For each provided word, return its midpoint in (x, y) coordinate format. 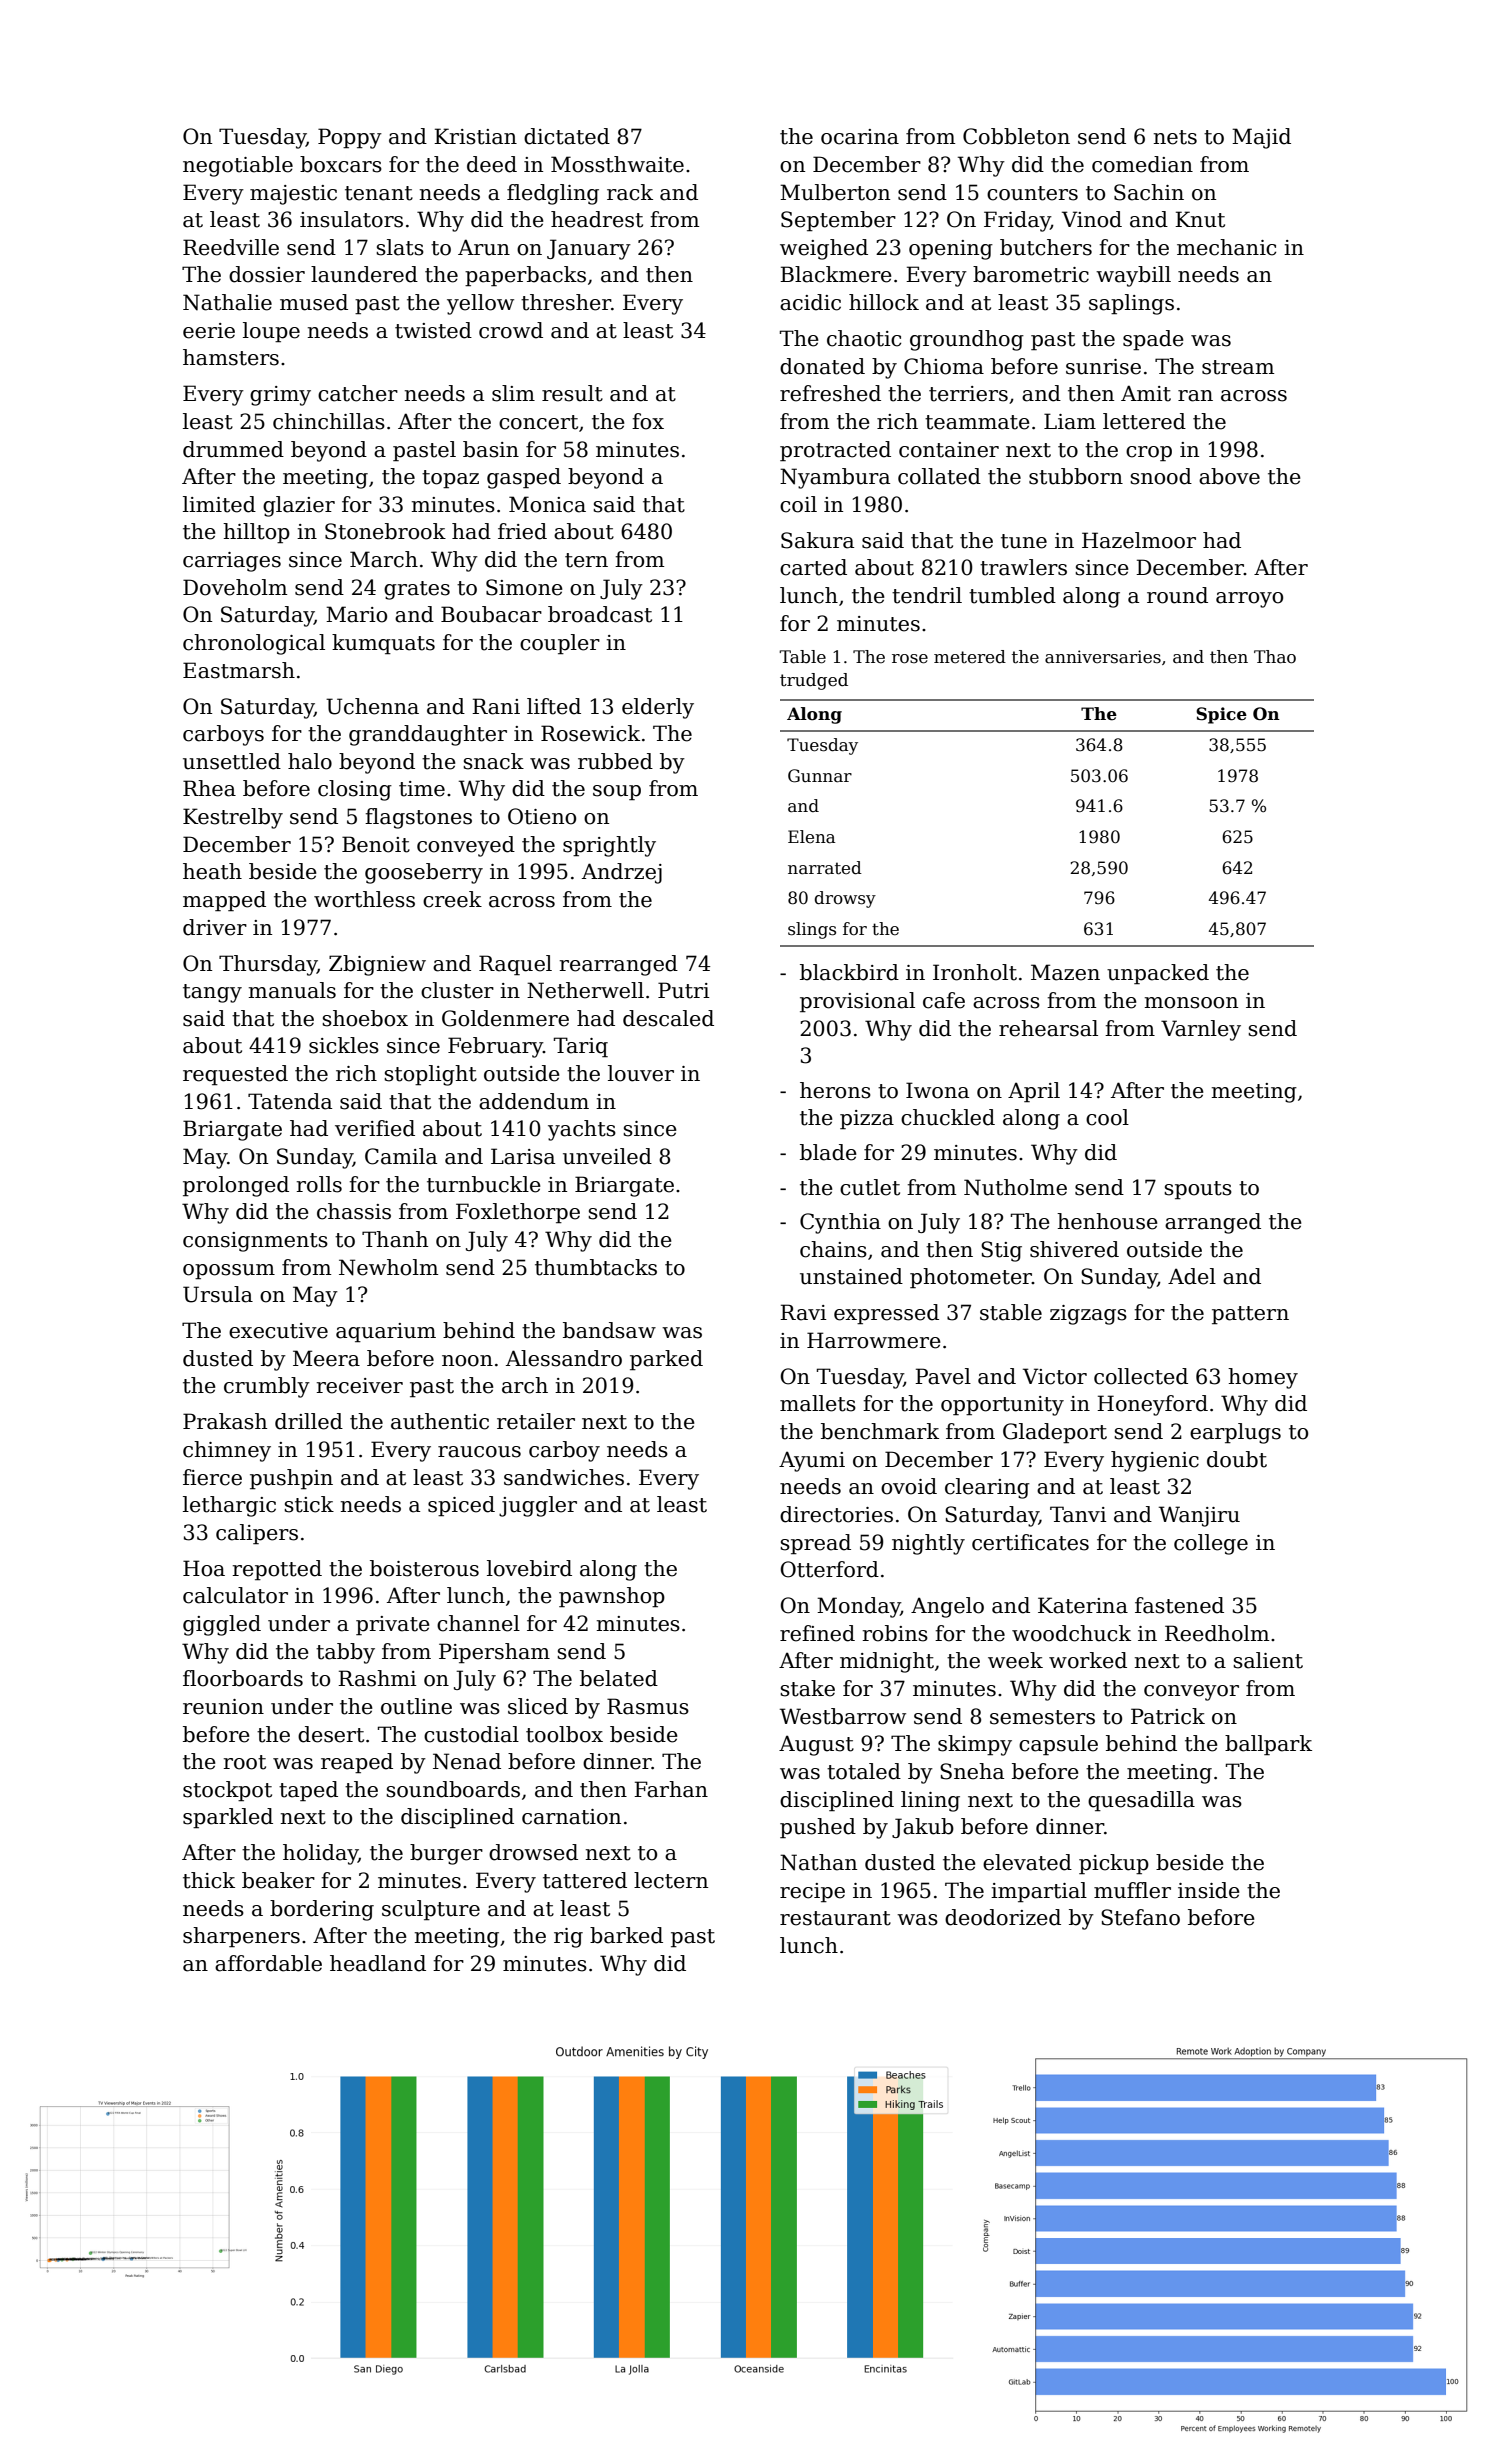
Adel (1192, 1276)
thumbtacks (596, 1267)
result (572, 393)
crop (1149, 454)
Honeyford (1152, 1405)
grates (417, 590)
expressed (886, 1314)
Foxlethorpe (518, 1213)
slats (400, 247)
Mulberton (835, 192)
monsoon (1191, 1003)
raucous (479, 1452)
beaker (278, 1880)
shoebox (365, 1018)
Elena (811, 837)
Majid (1261, 138)
